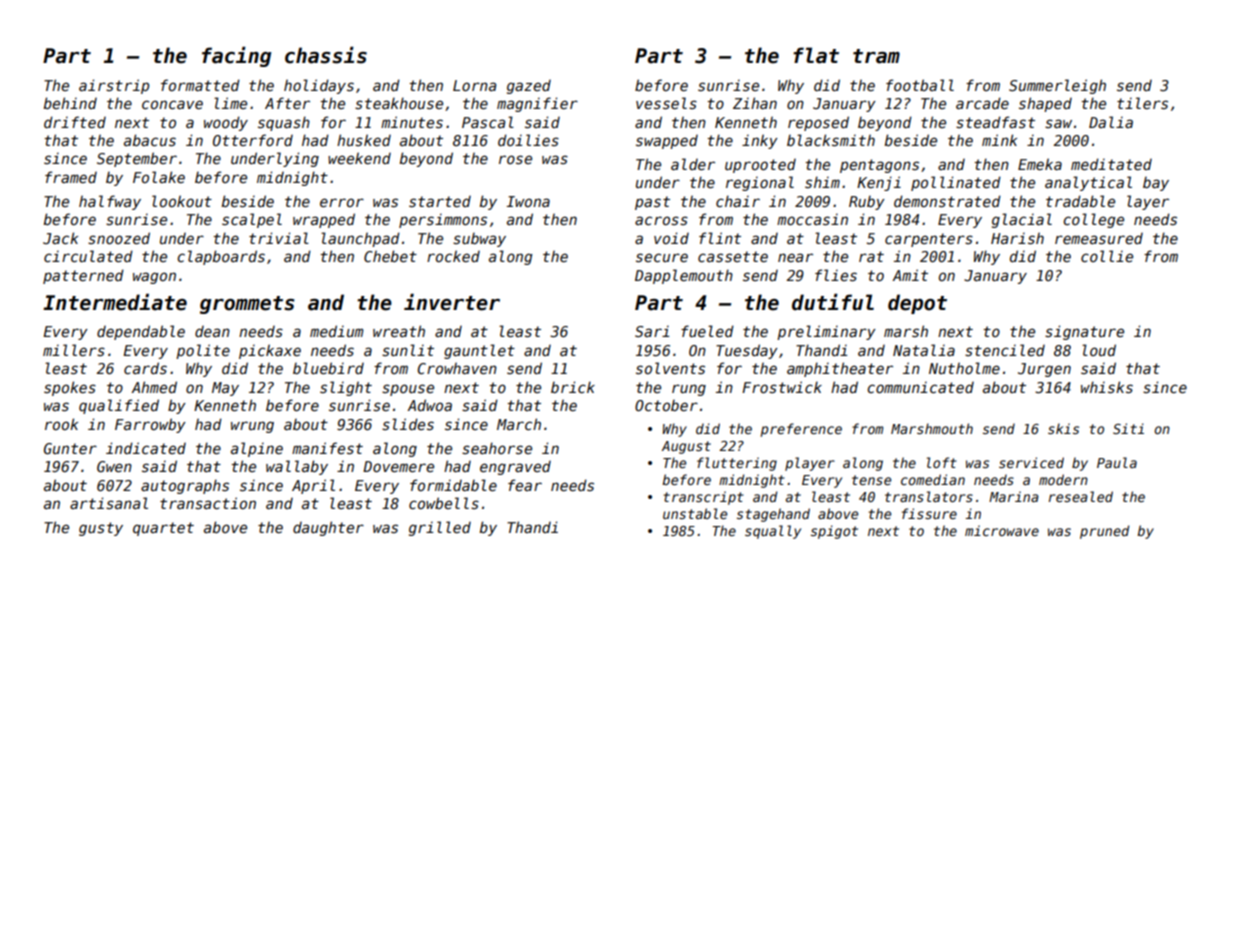  I want to click on drifted, so click(75, 122).
